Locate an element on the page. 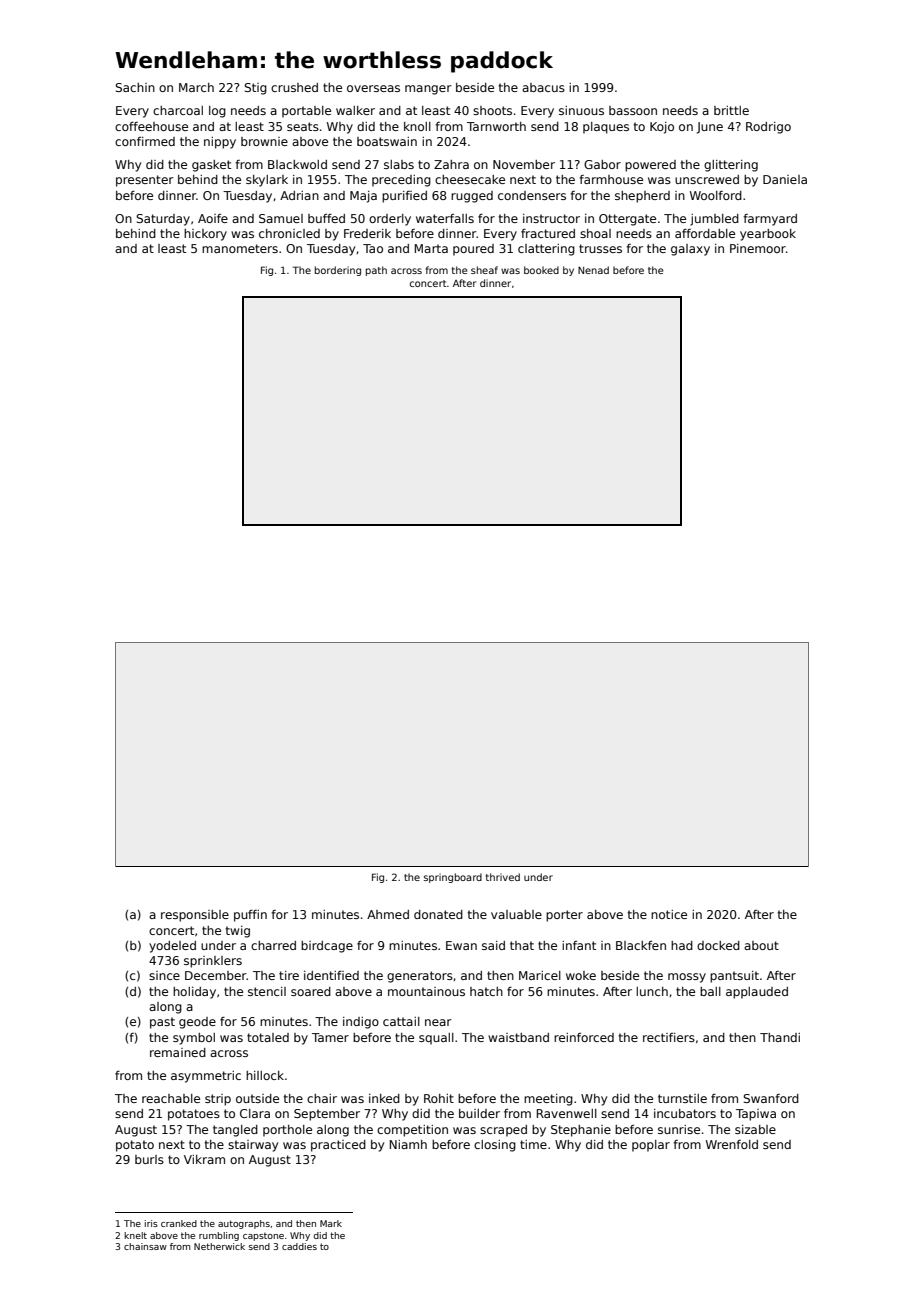  thrived is located at coordinates (503, 877).
